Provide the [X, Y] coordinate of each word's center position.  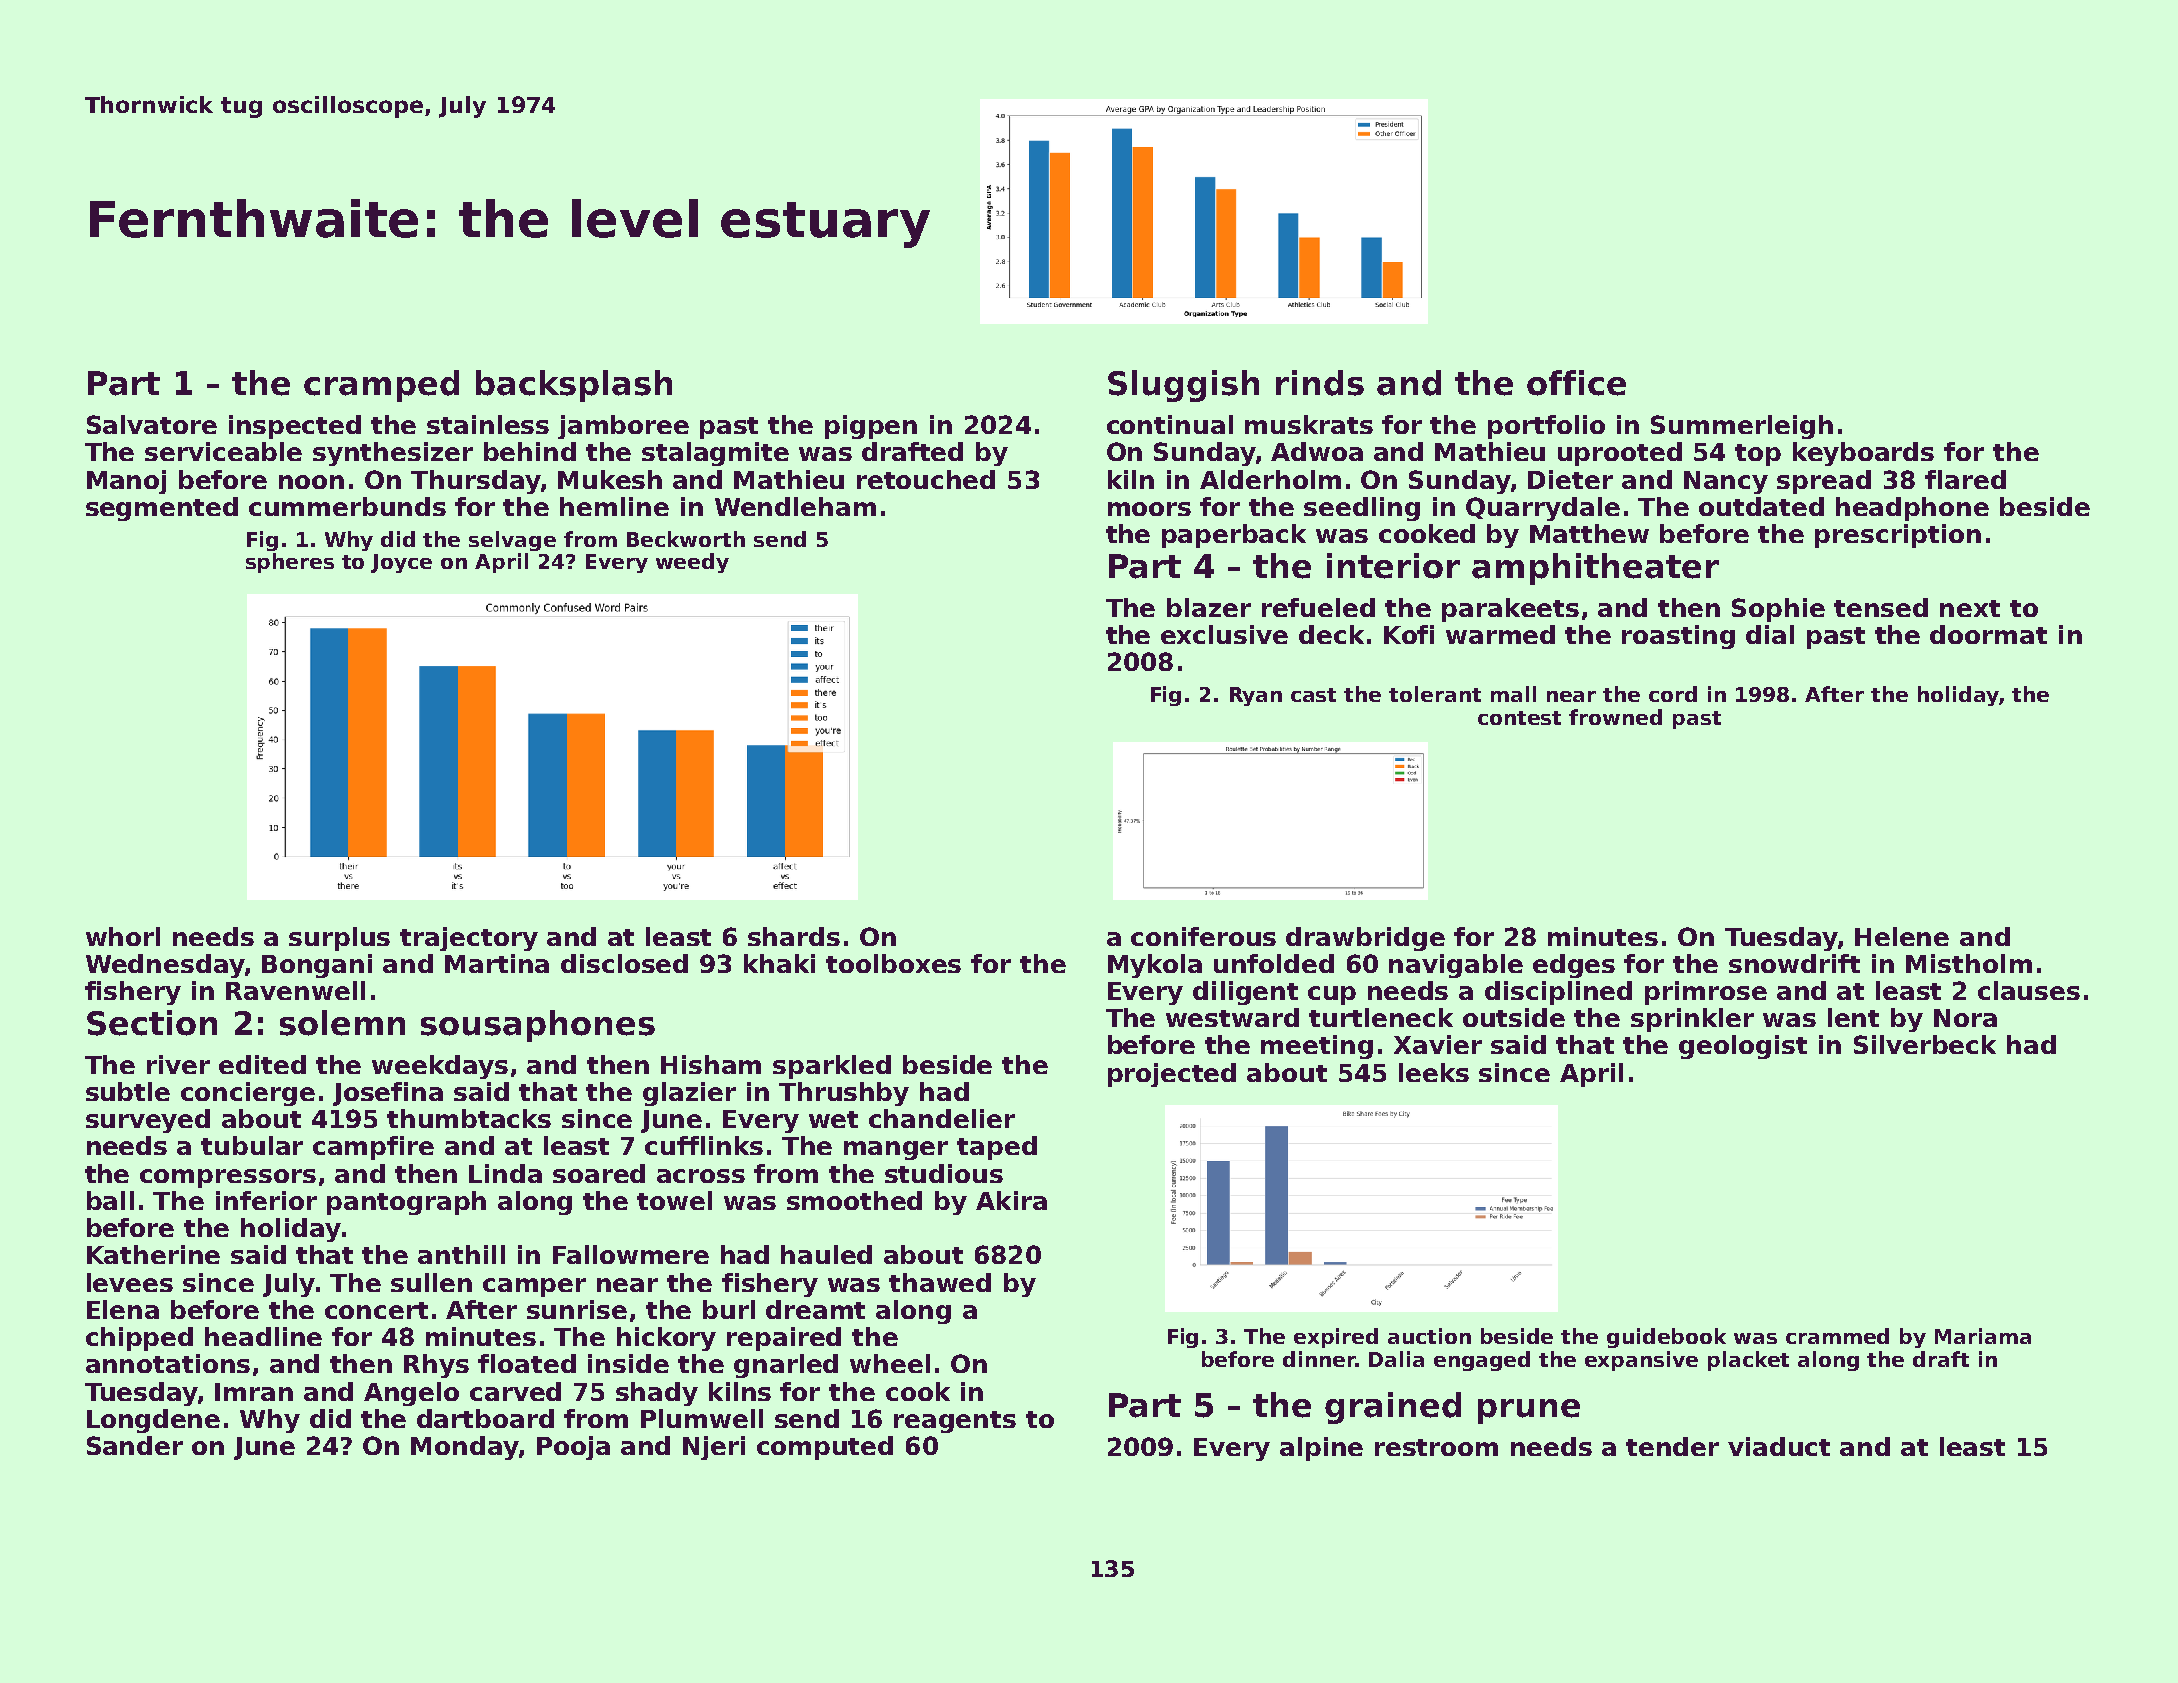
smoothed [854, 1200]
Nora [1965, 1018]
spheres [290, 563]
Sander [135, 1445]
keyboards [1863, 454]
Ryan [1256, 696]
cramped [381, 386]
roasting [1678, 637]
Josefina [388, 1094]
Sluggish [1183, 386]
